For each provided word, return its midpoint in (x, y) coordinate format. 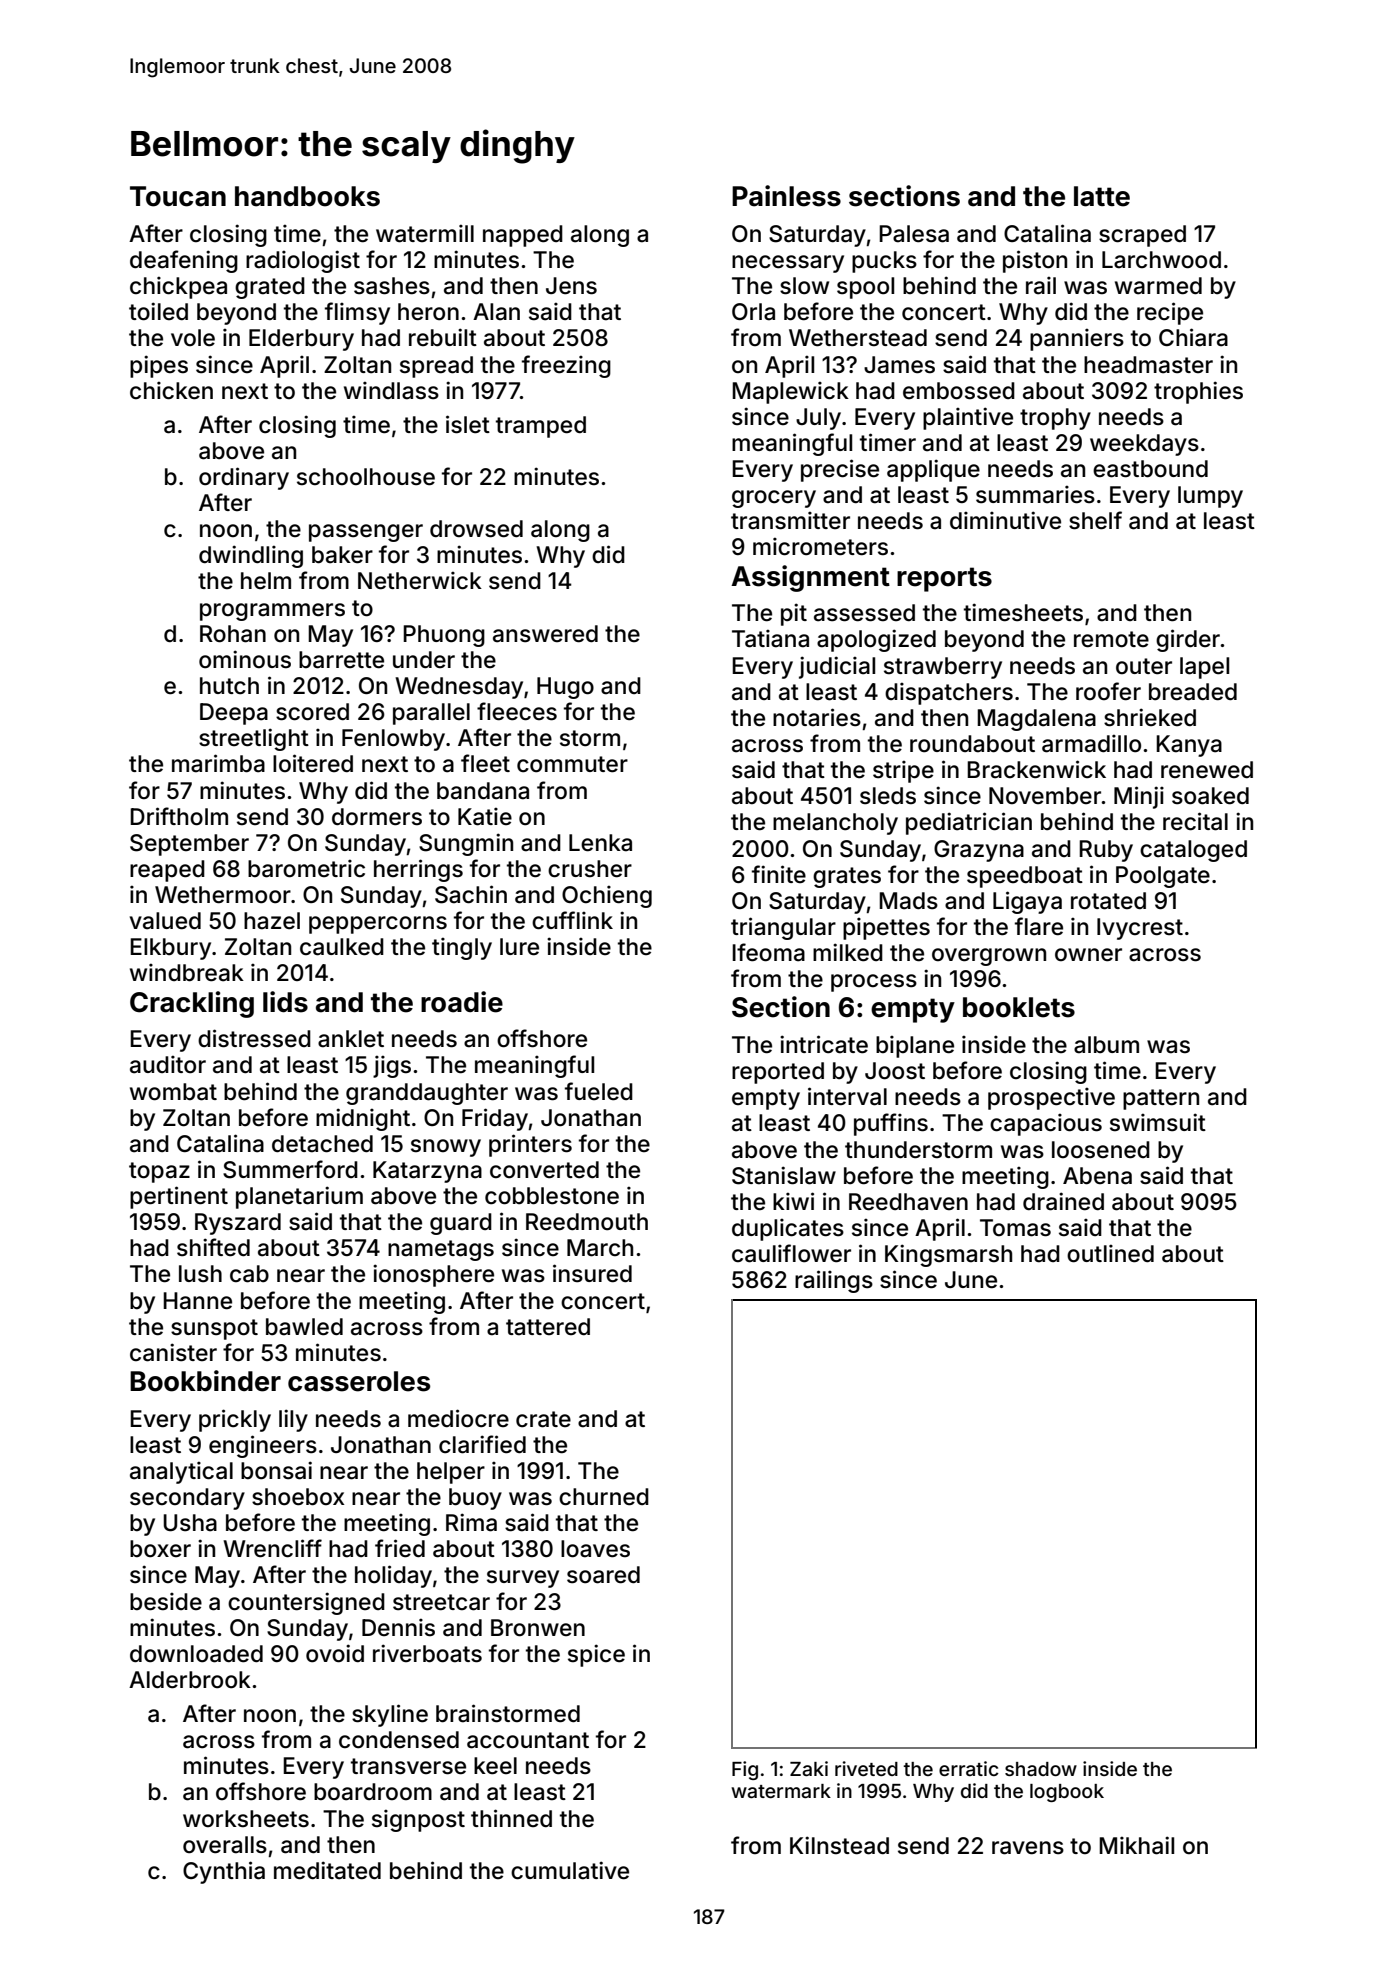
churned (604, 1497)
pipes (159, 366)
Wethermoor (223, 895)
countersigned (306, 1603)
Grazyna (979, 851)
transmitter (790, 520)
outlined (1110, 1253)
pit (794, 614)
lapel (1204, 668)
